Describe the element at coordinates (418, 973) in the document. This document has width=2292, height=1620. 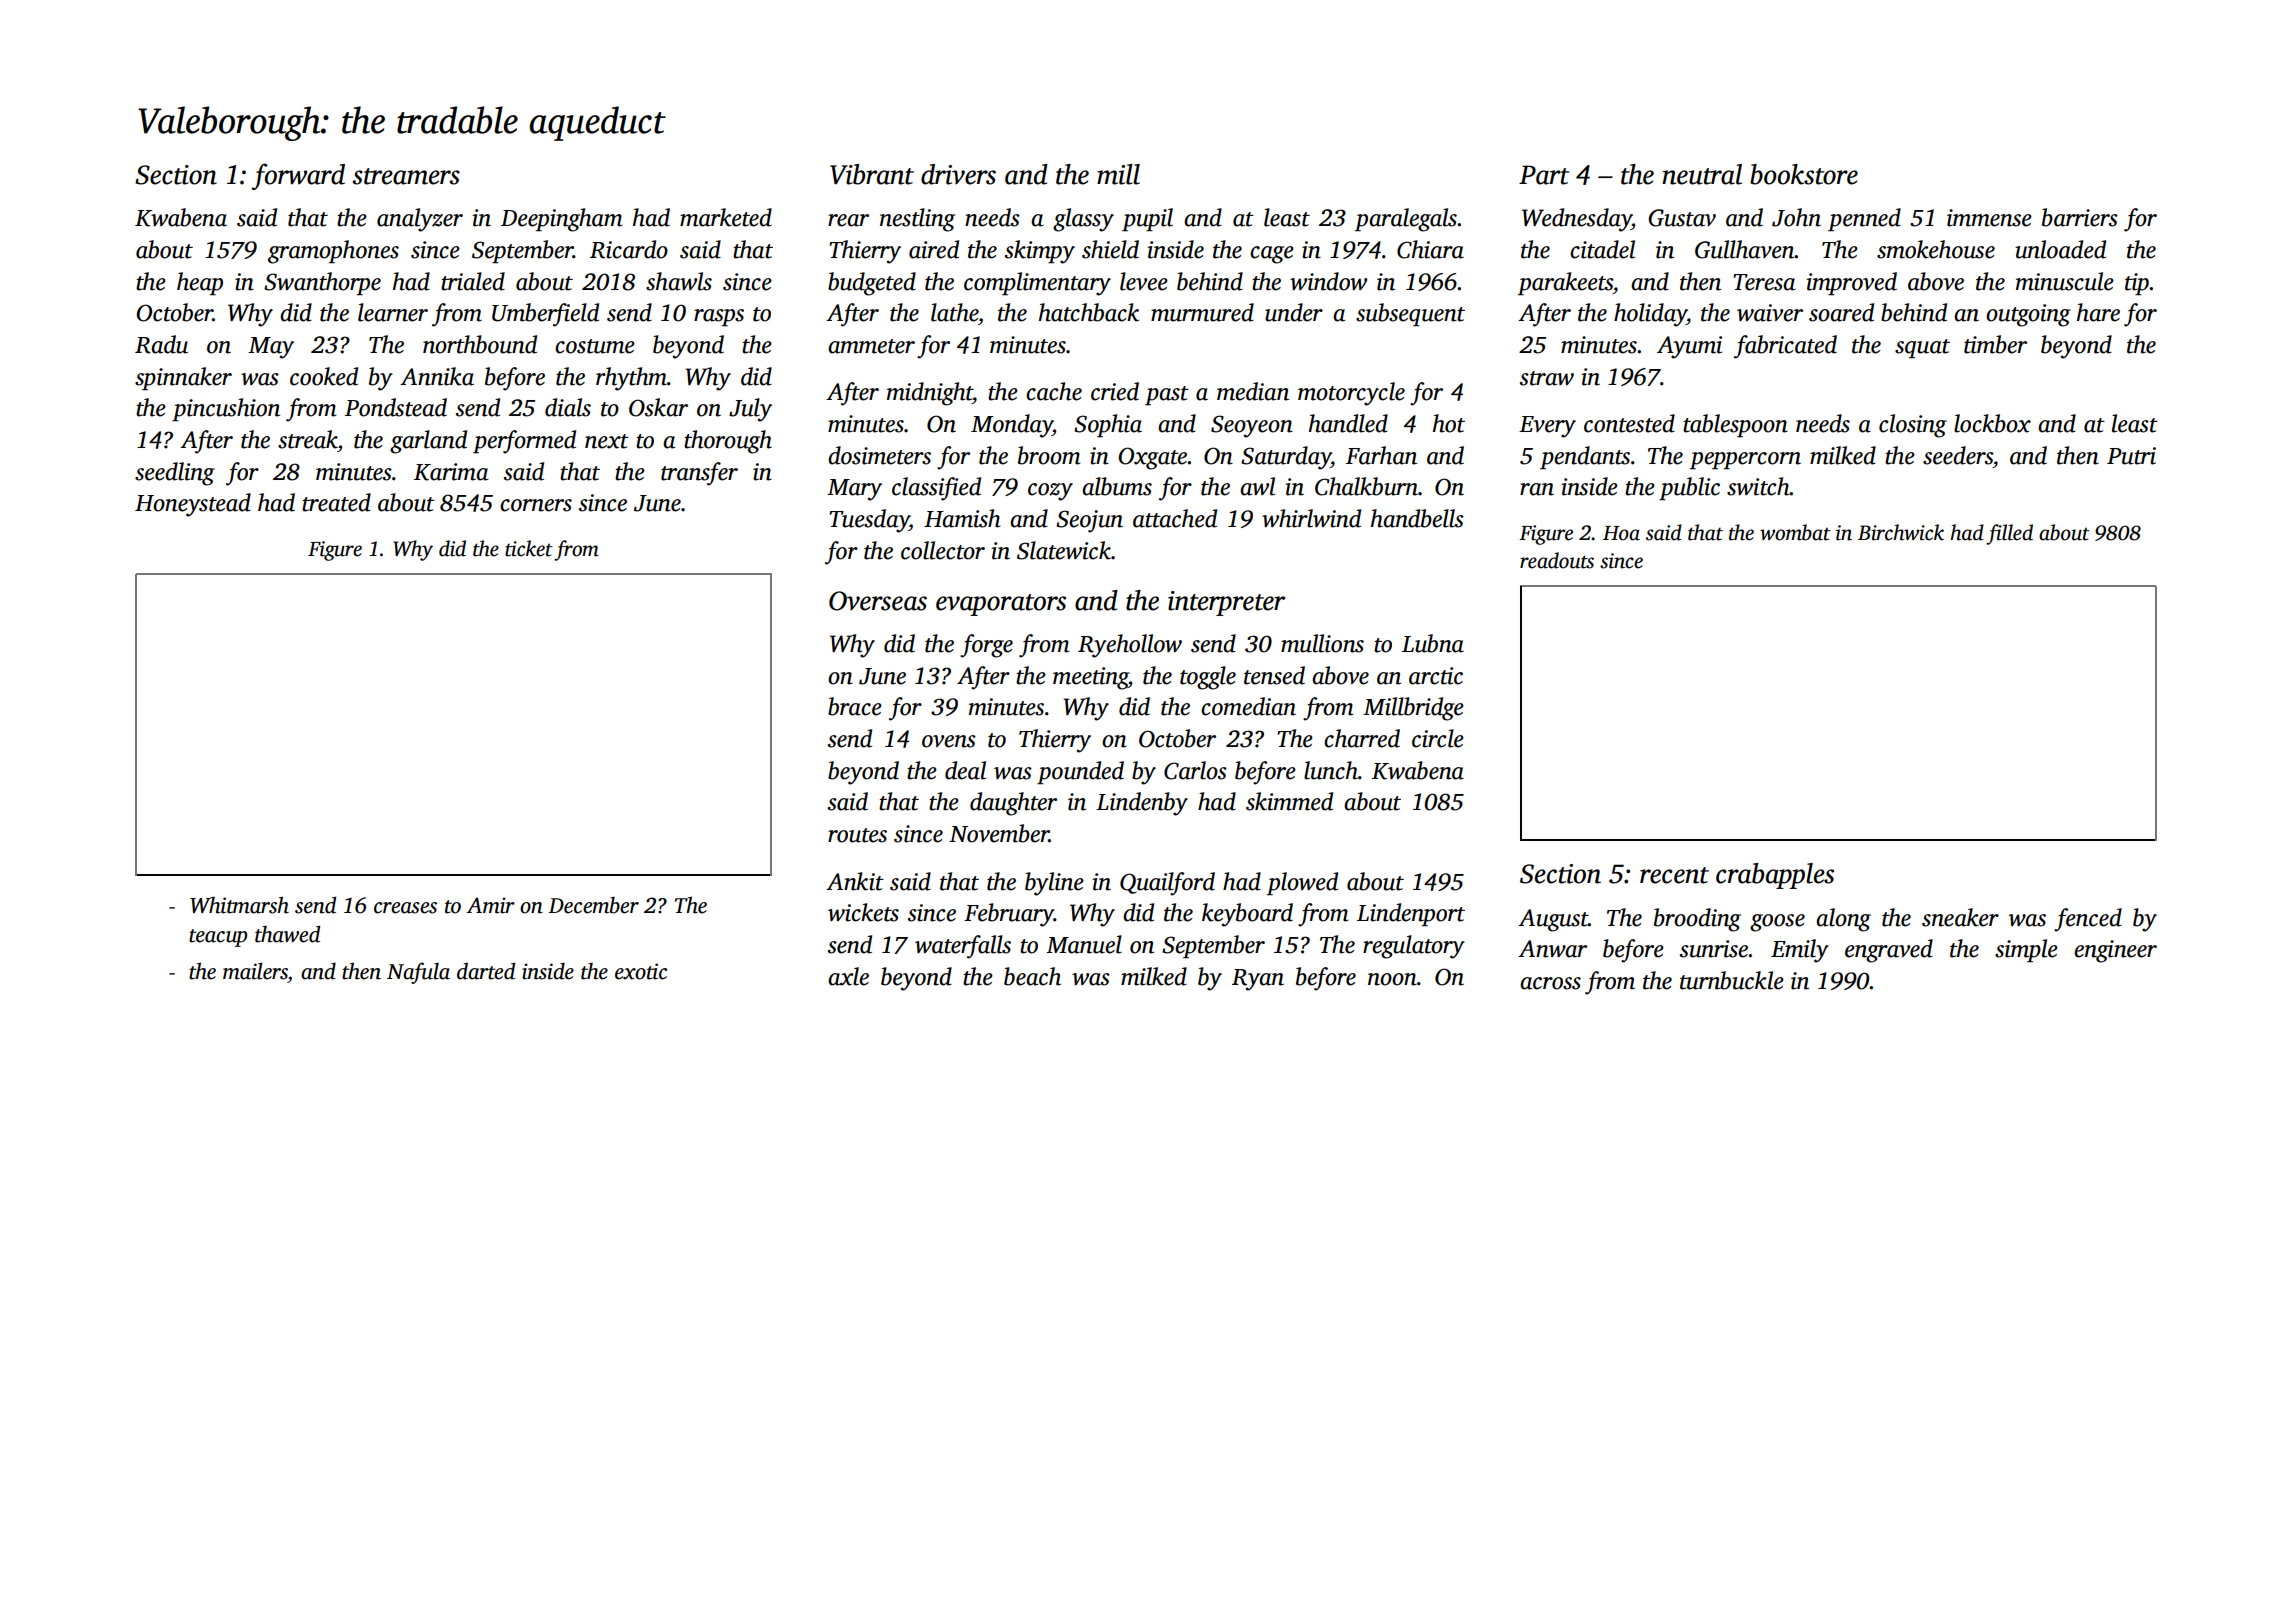
I see `Nafula` at that location.
